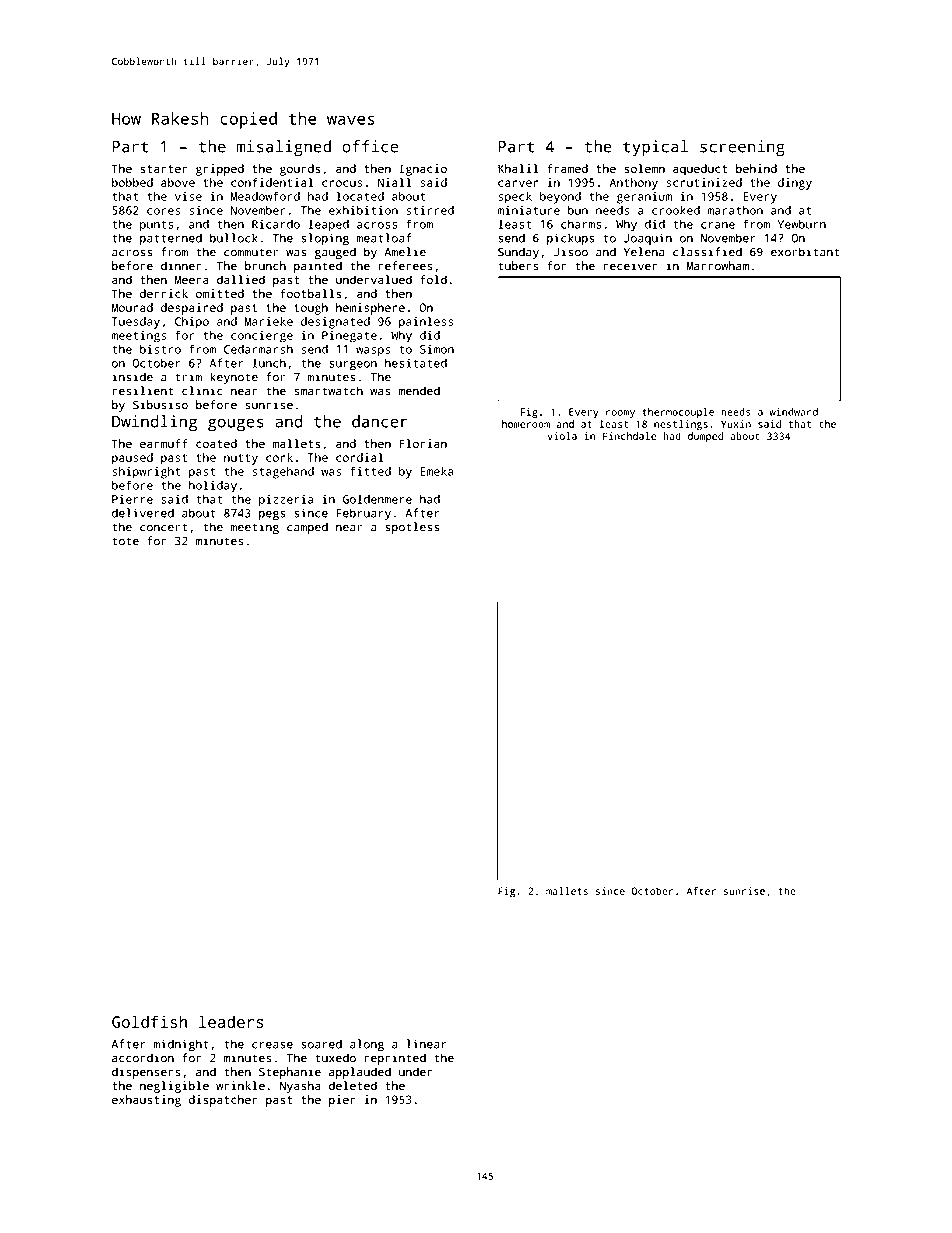 Image resolution: width=952 pixels, height=1233 pixels. Describe the element at coordinates (793, 412) in the image. I see `windward` at that location.
